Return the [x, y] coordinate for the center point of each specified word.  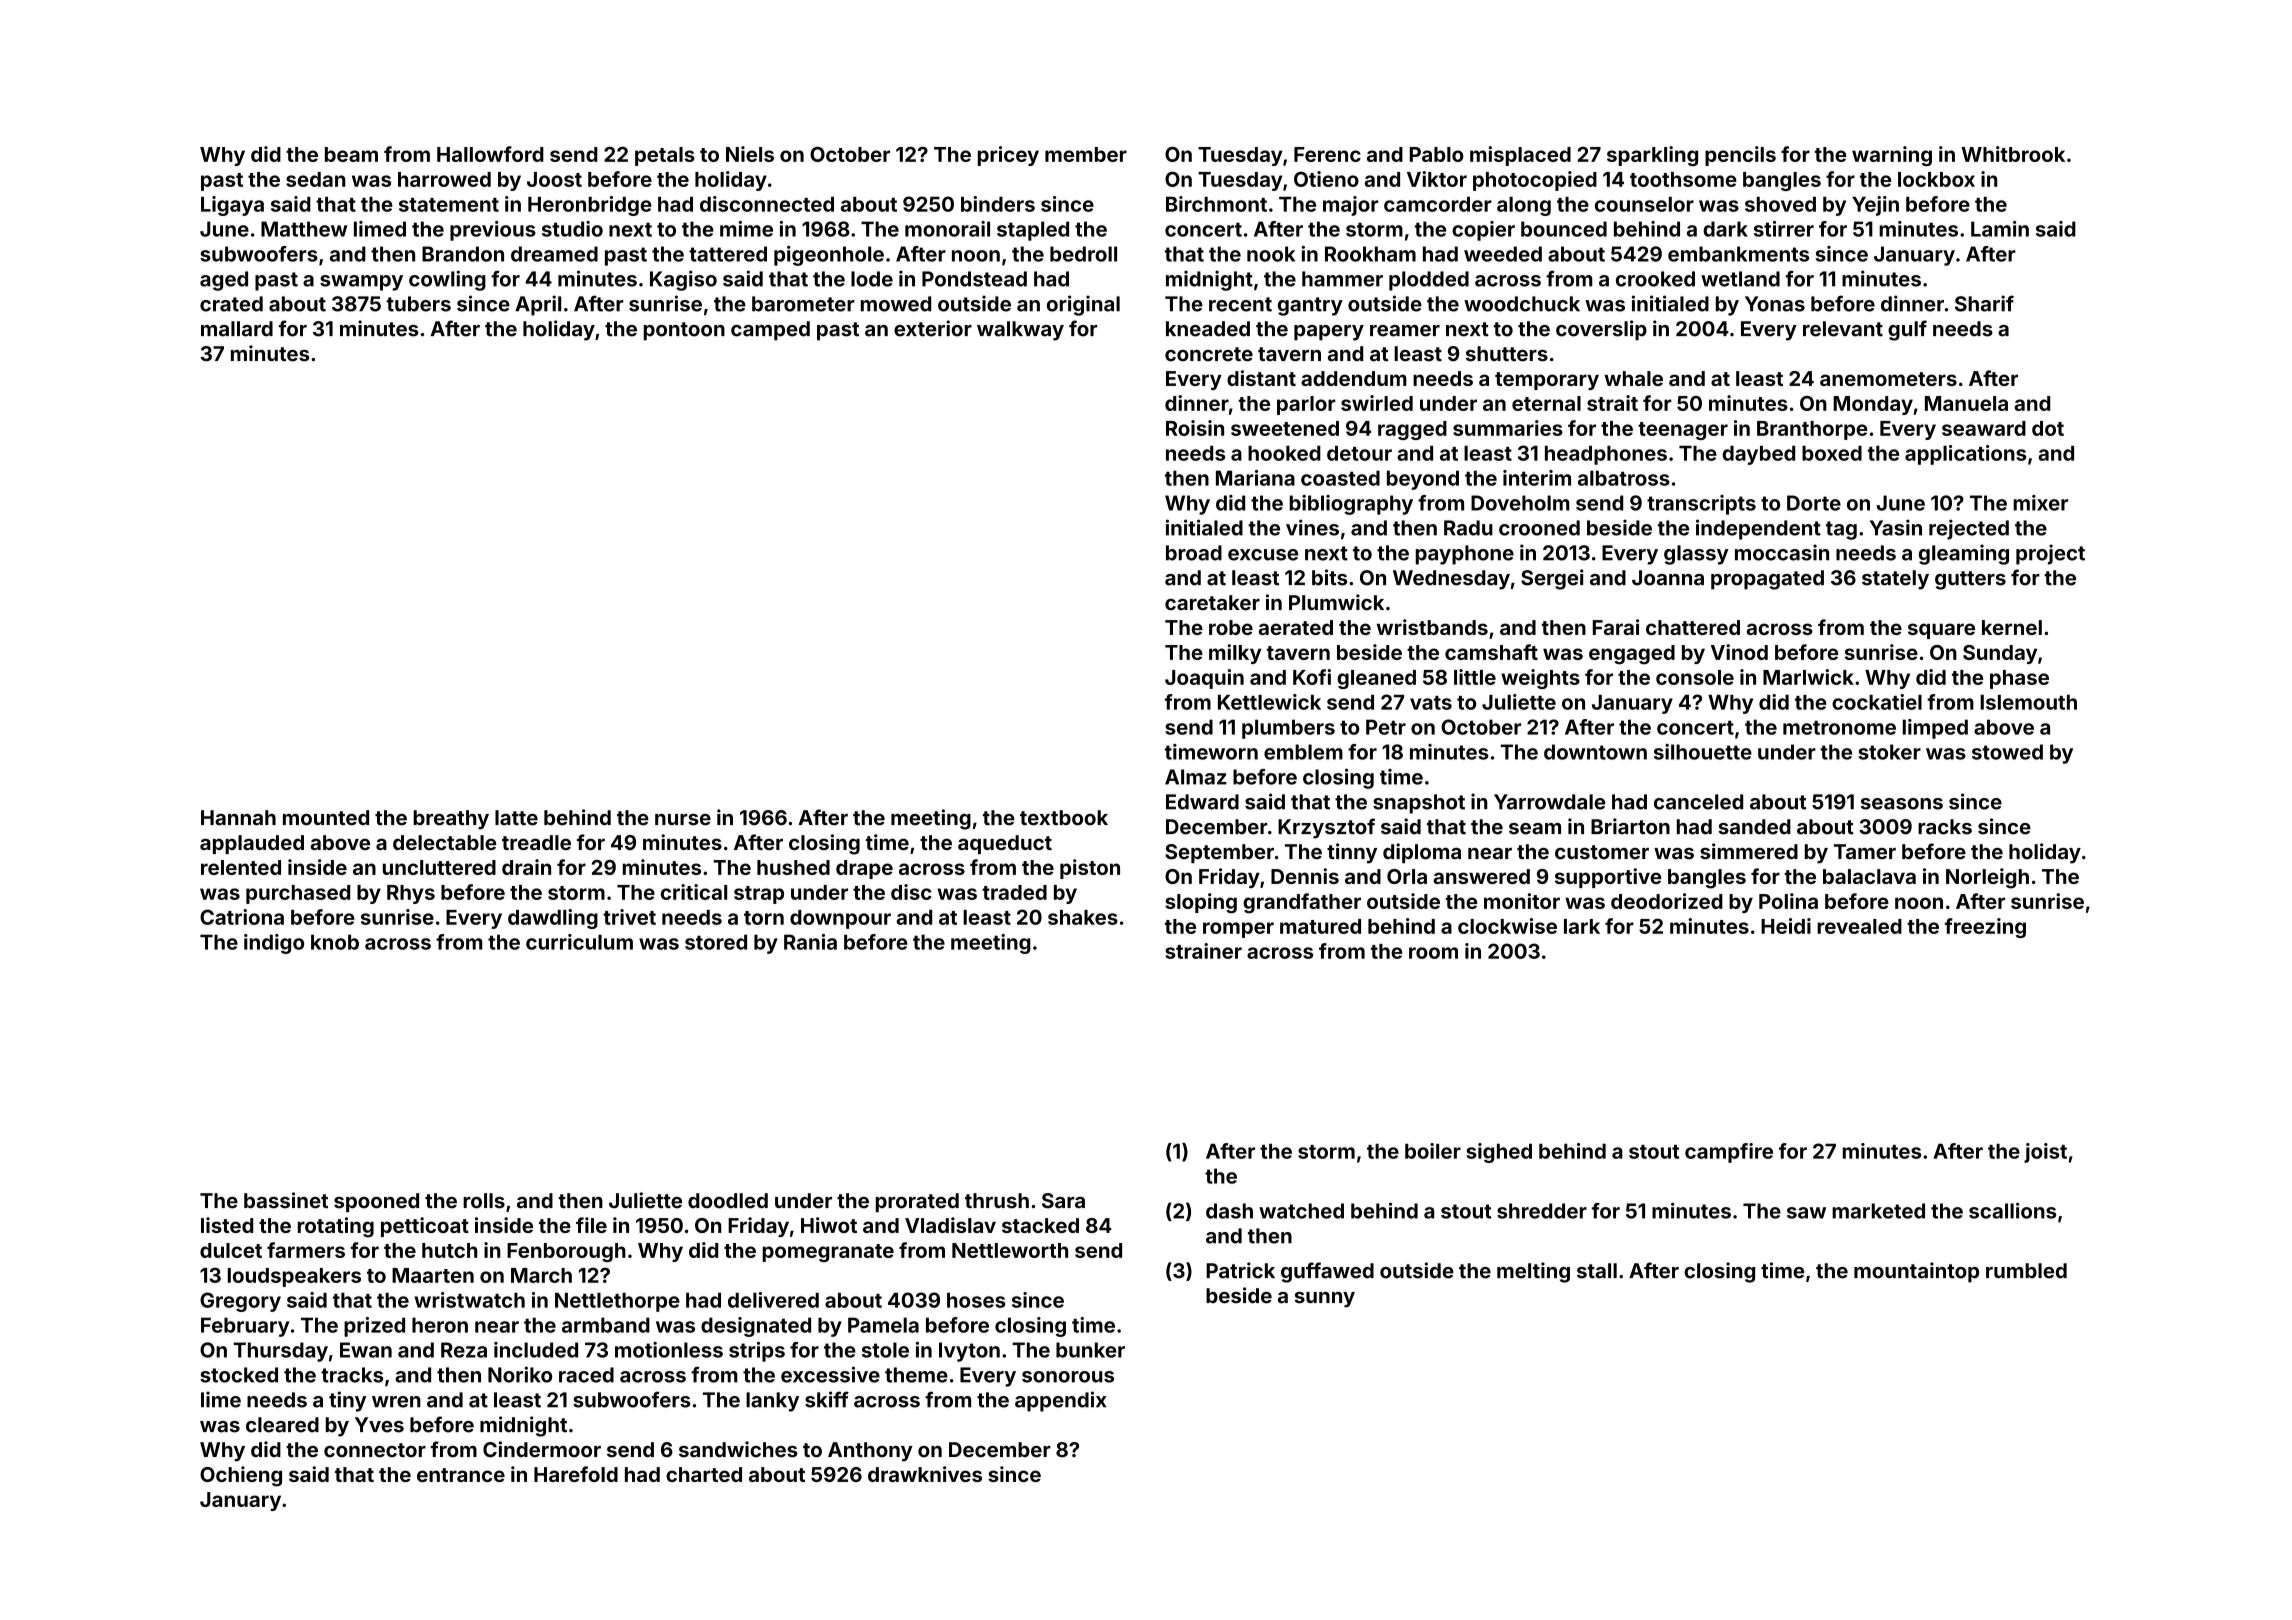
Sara [1063, 1201]
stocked [239, 1375]
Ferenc [1327, 154]
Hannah [238, 818]
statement [449, 205]
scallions [2012, 1210]
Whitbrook [2013, 154]
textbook [1064, 818]
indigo [274, 944]
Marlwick [1808, 677]
